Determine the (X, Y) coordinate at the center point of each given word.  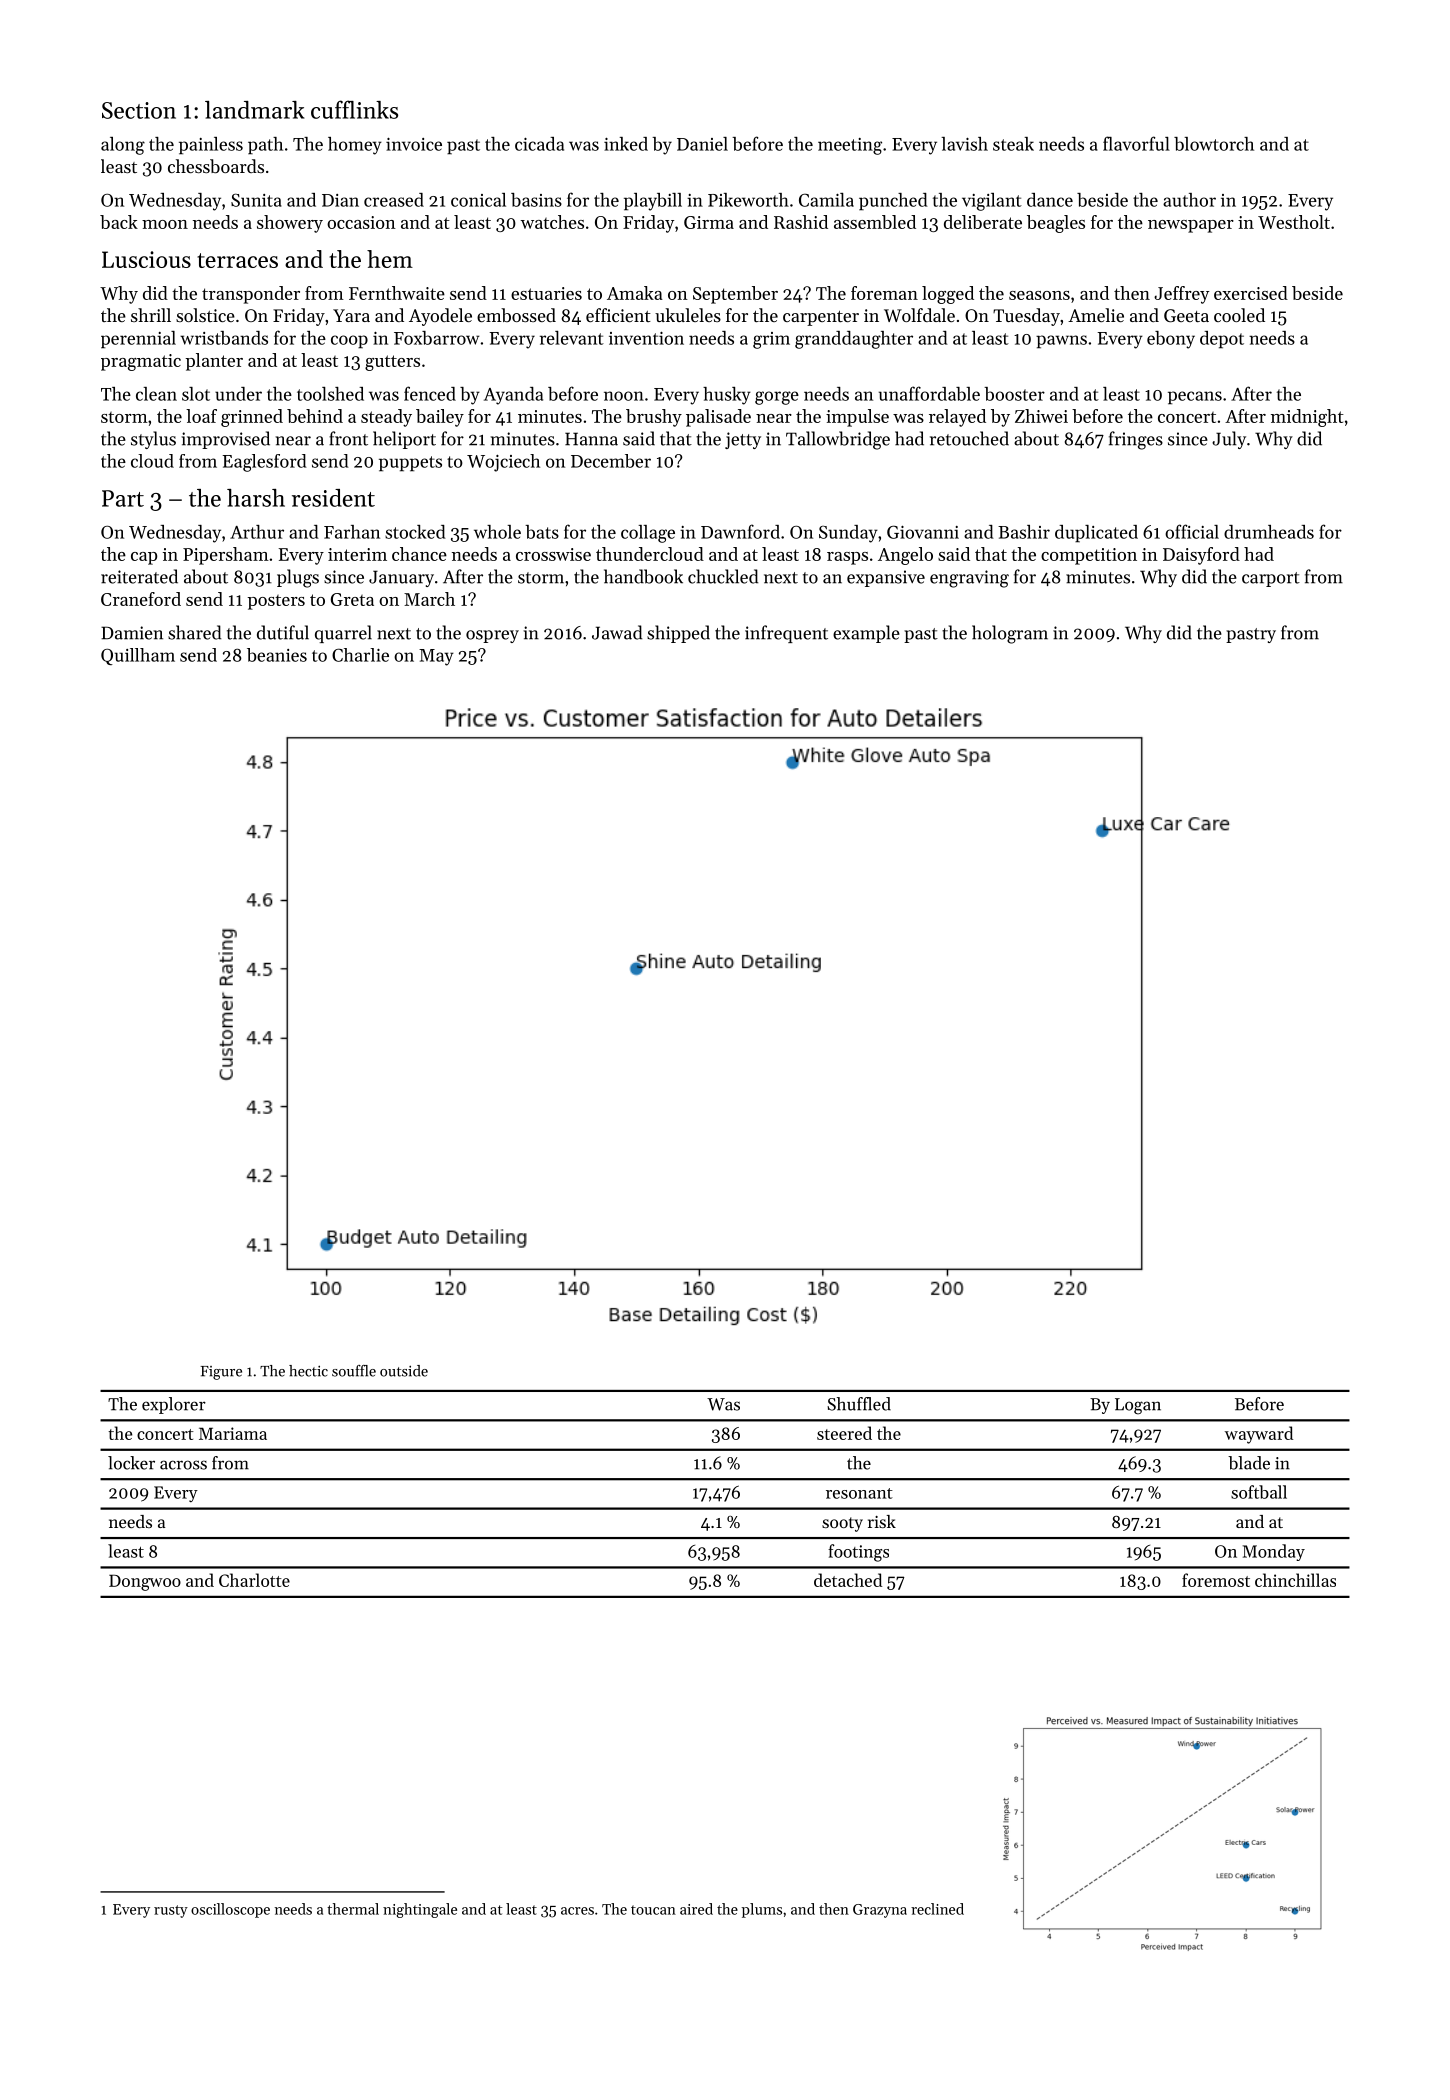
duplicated (1096, 534)
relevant (572, 338)
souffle (354, 1371)
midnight (1307, 418)
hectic (308, 1371)
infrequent (786, 634)
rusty (171, 1911)
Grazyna (880, 1911)
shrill (151, 315)
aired (696, 1909)
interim (357, 554)
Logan (1138, 1406)
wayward (1259, 1435)
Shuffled (859, 1404)
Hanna (591, 439)
